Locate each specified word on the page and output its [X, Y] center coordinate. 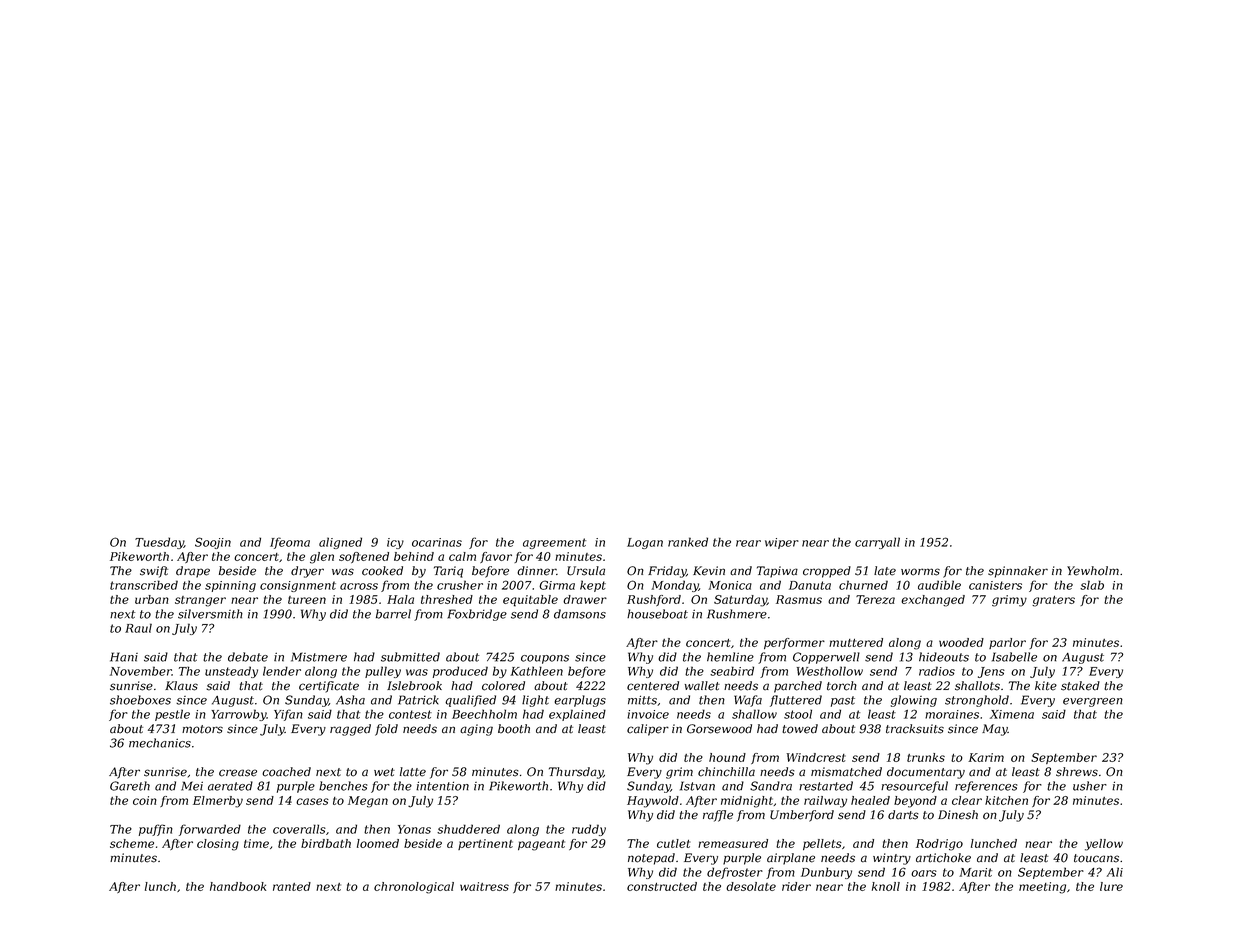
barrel [393, 614]
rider [796, 886]
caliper [648, 730]
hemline [730, 657]
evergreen [1093, 702]
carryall [877, 543]
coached [286, 772]
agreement [554, 543]
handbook [238, 886]
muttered [856, 642]
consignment [298, 586]
